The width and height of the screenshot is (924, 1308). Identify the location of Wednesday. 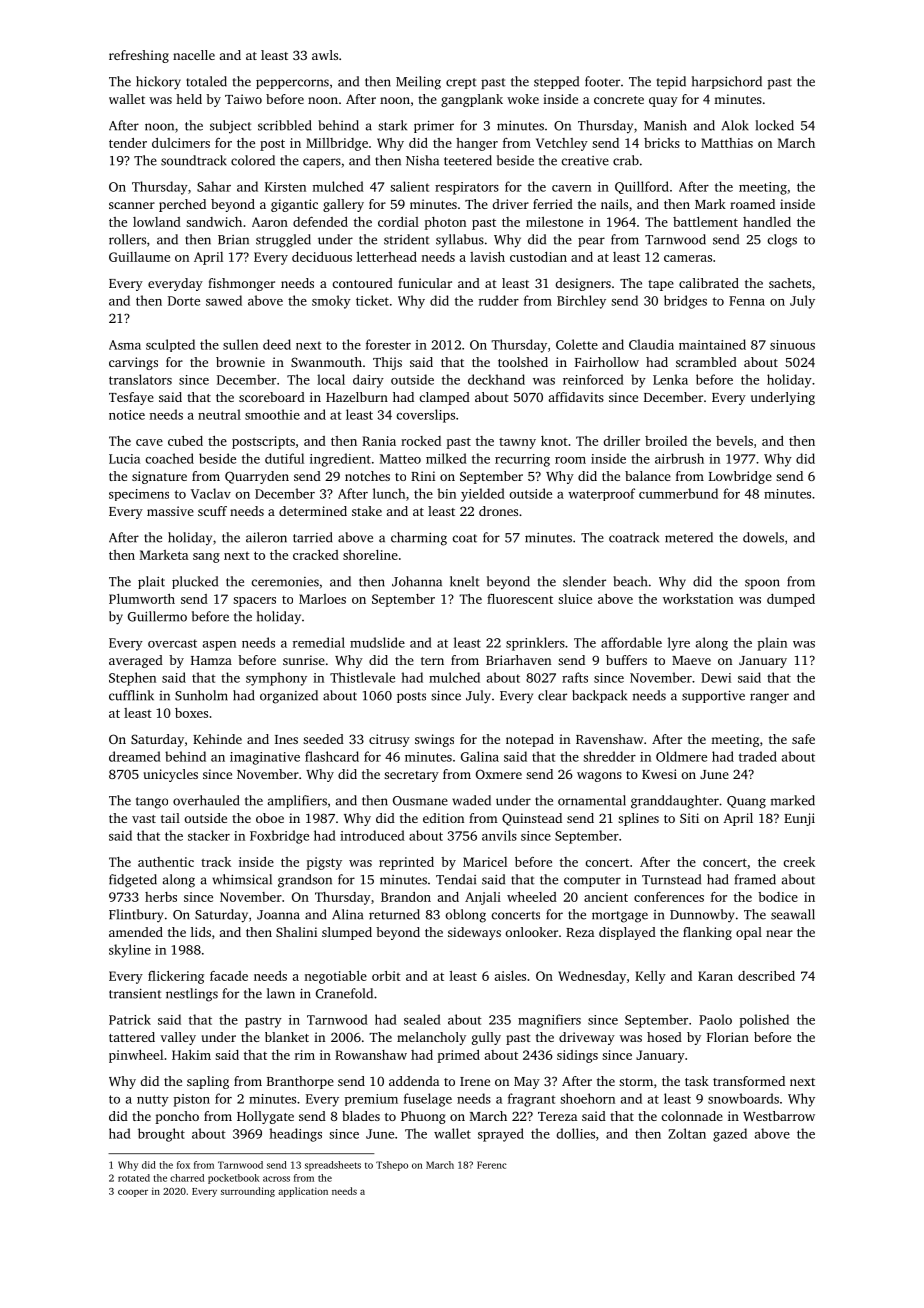
(592, 977).
